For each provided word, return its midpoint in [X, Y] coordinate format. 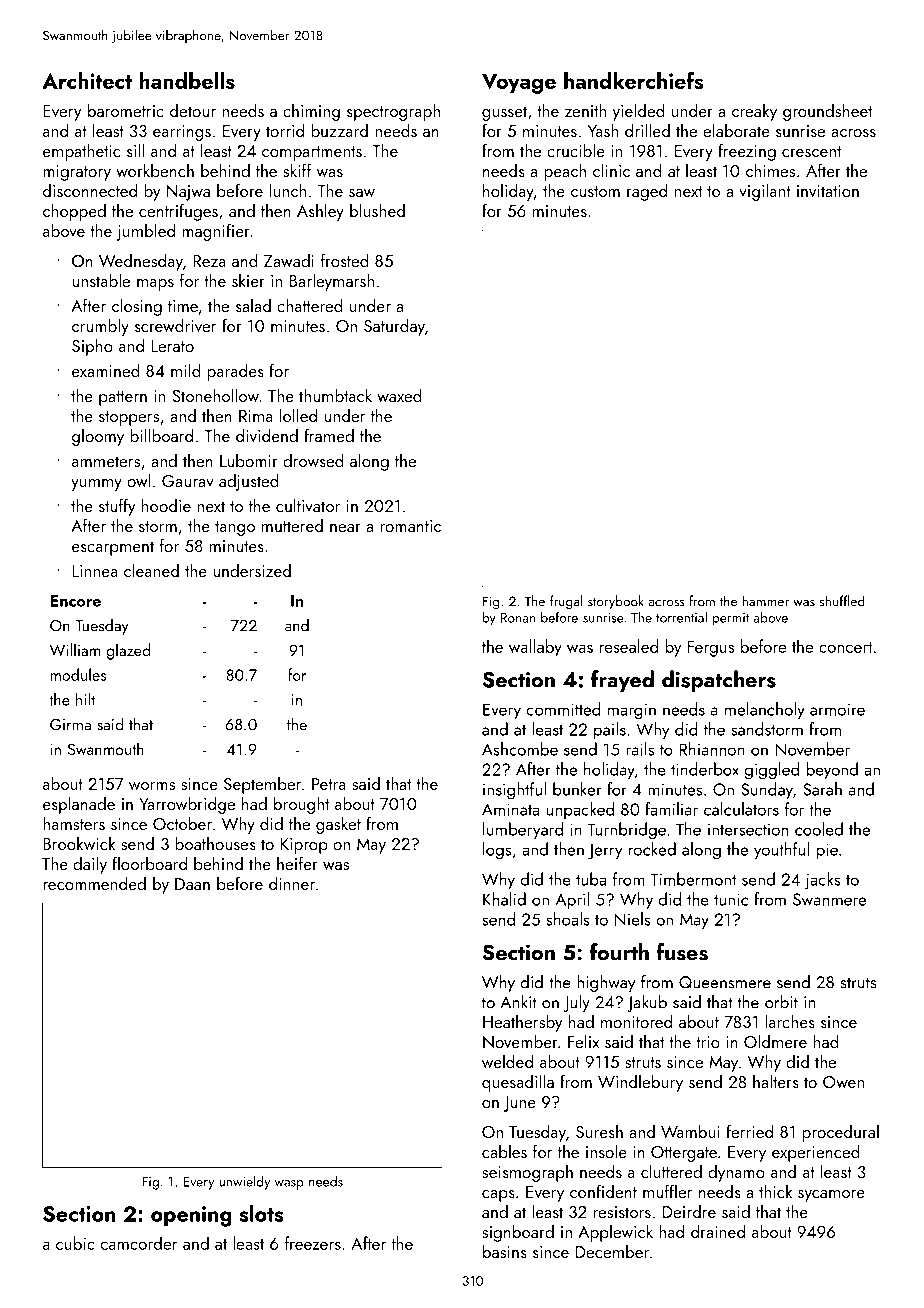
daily [90, 865]
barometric [126, 110]
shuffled [842, 601]
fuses [682, 952]
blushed [377, 210]
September [263, 785]
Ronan [518, 618]
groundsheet [827, 112]
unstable [101, 280]
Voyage [519, 83]
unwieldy [244, 1183]
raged [647, 192]
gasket [338, 825]
